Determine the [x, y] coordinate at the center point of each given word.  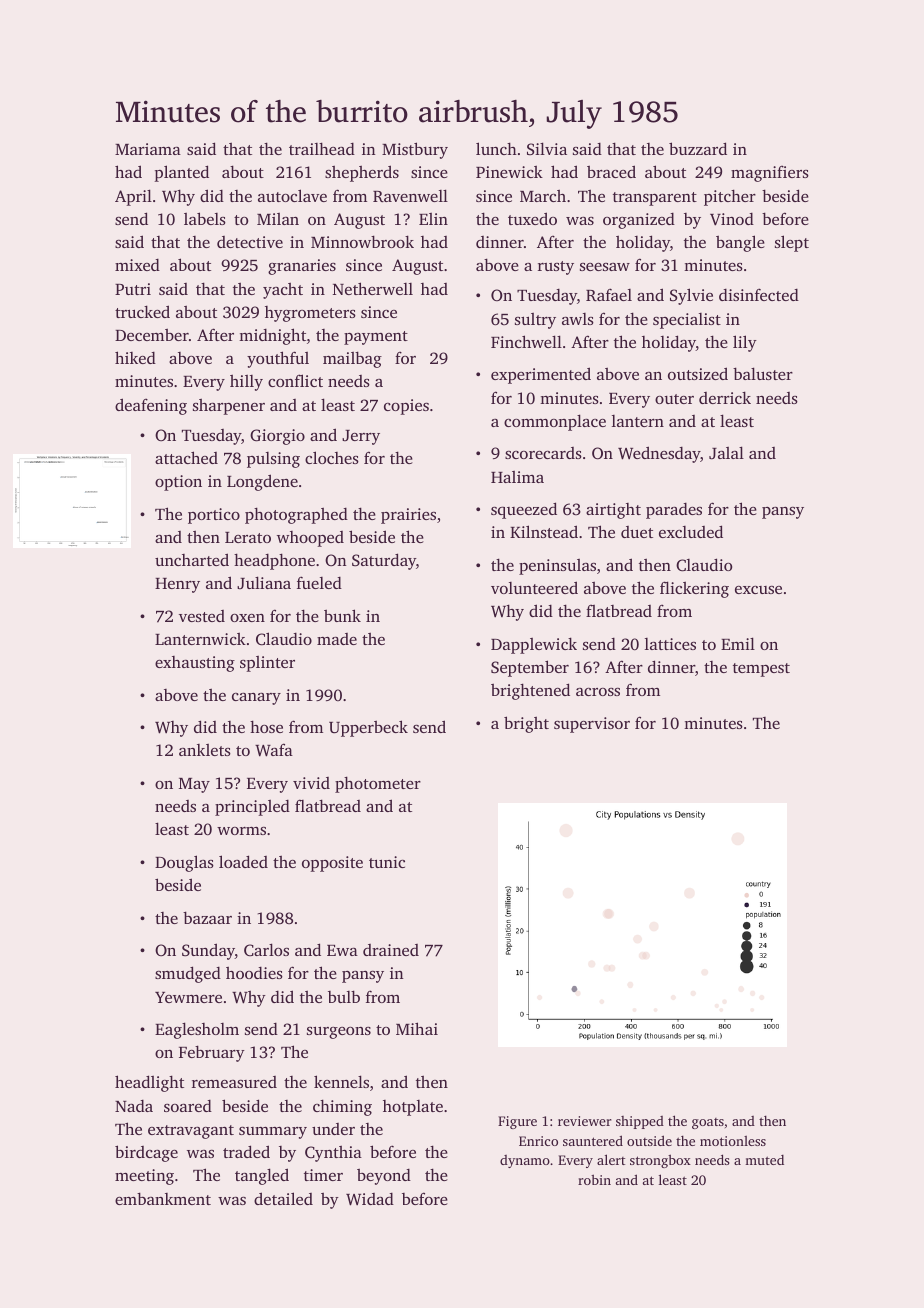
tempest [761, 670]
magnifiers [770, 174]
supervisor [592, 725]
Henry [177, 585]
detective [250, 242]
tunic [387, 862]
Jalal [726, 453]
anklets [205, 750]
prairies [408, 516]
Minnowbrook [362, 241]
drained [391, 950]
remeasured [234, 1082]
